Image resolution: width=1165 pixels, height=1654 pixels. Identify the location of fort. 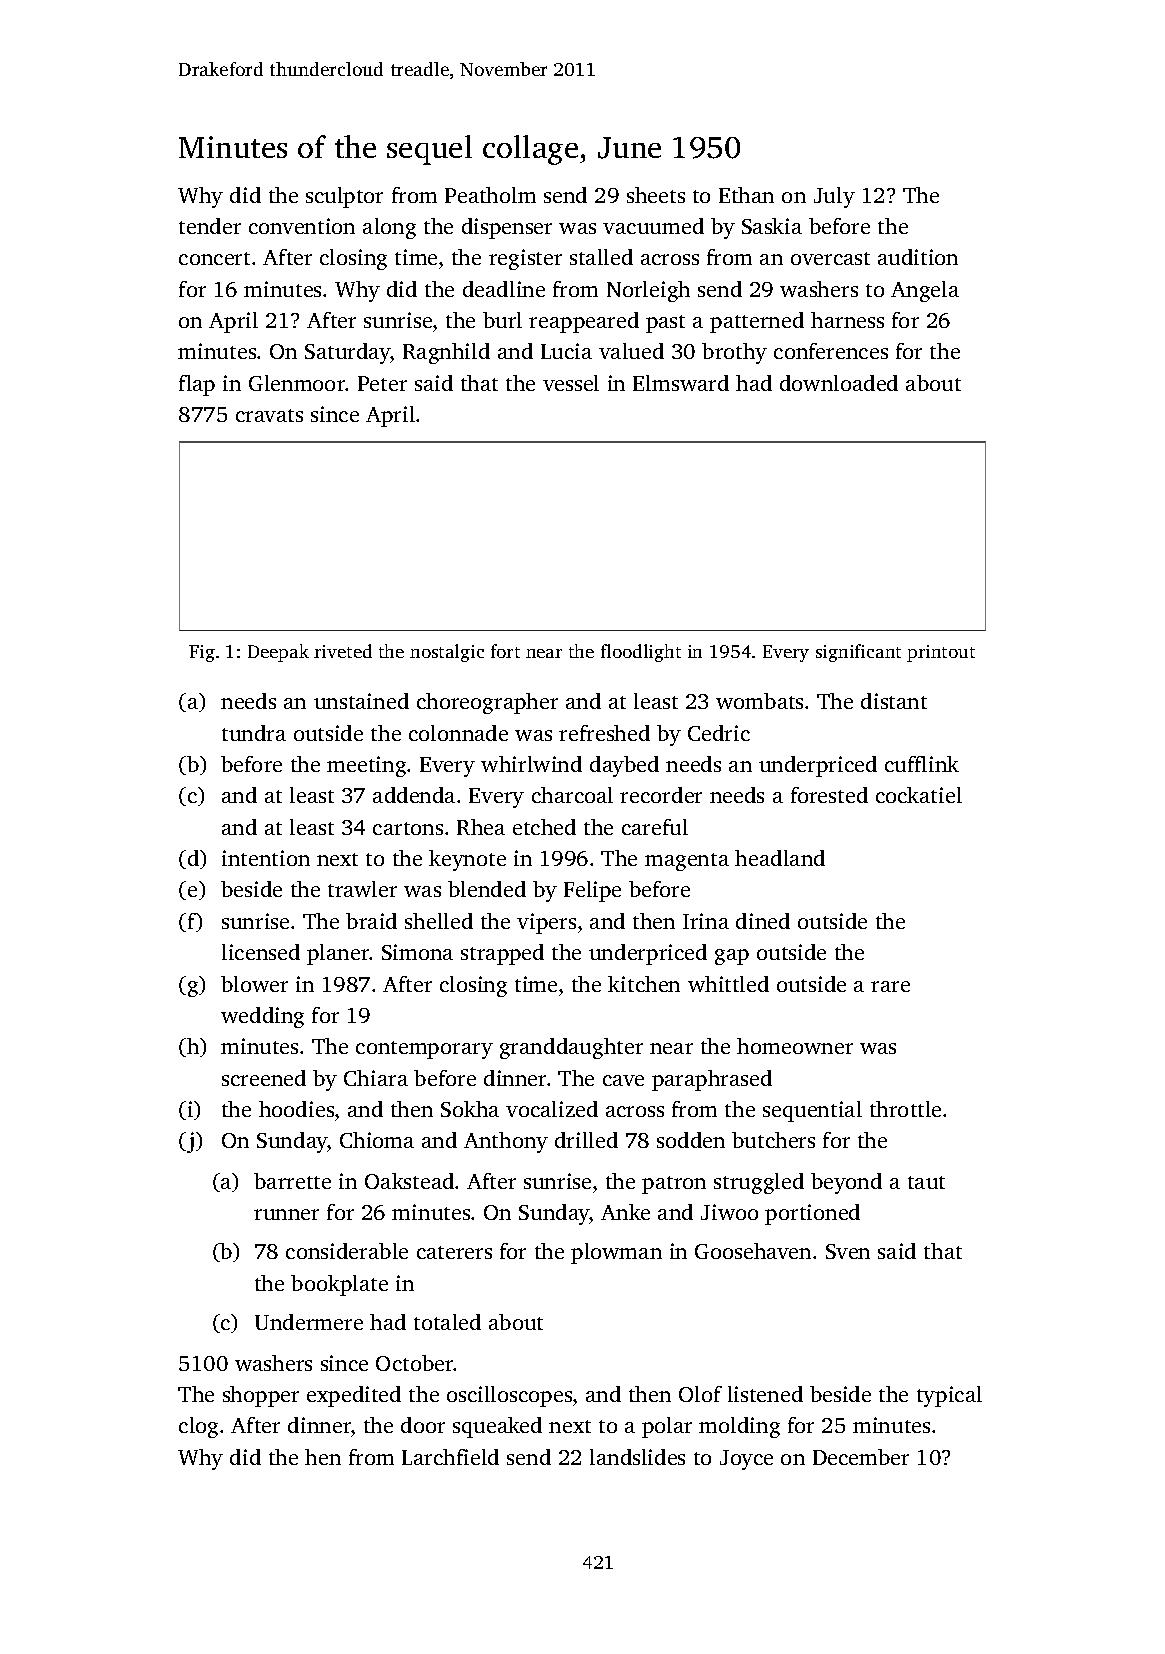
(505, 651).
